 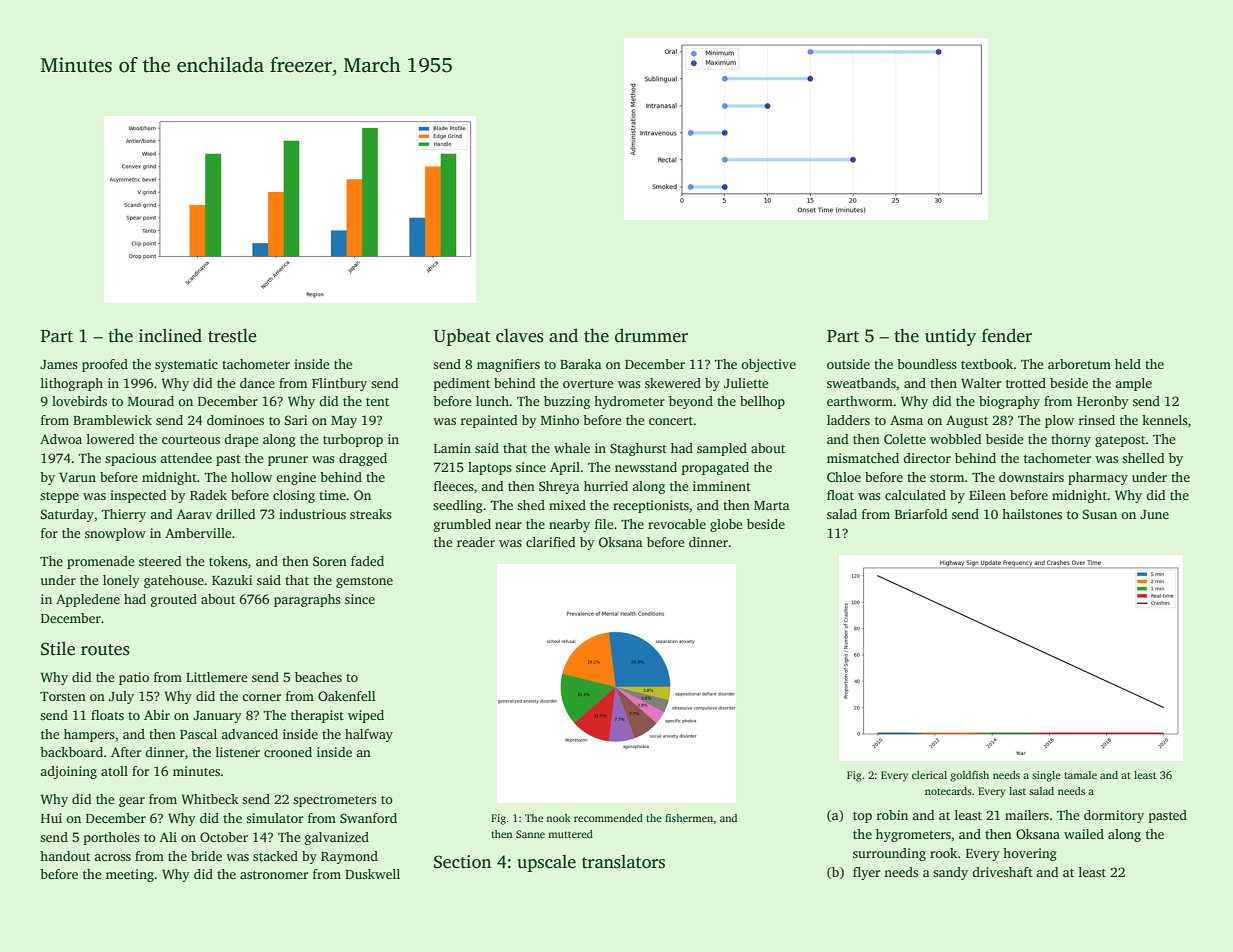 I want to click on imminent, so click(x=722, y=486).
